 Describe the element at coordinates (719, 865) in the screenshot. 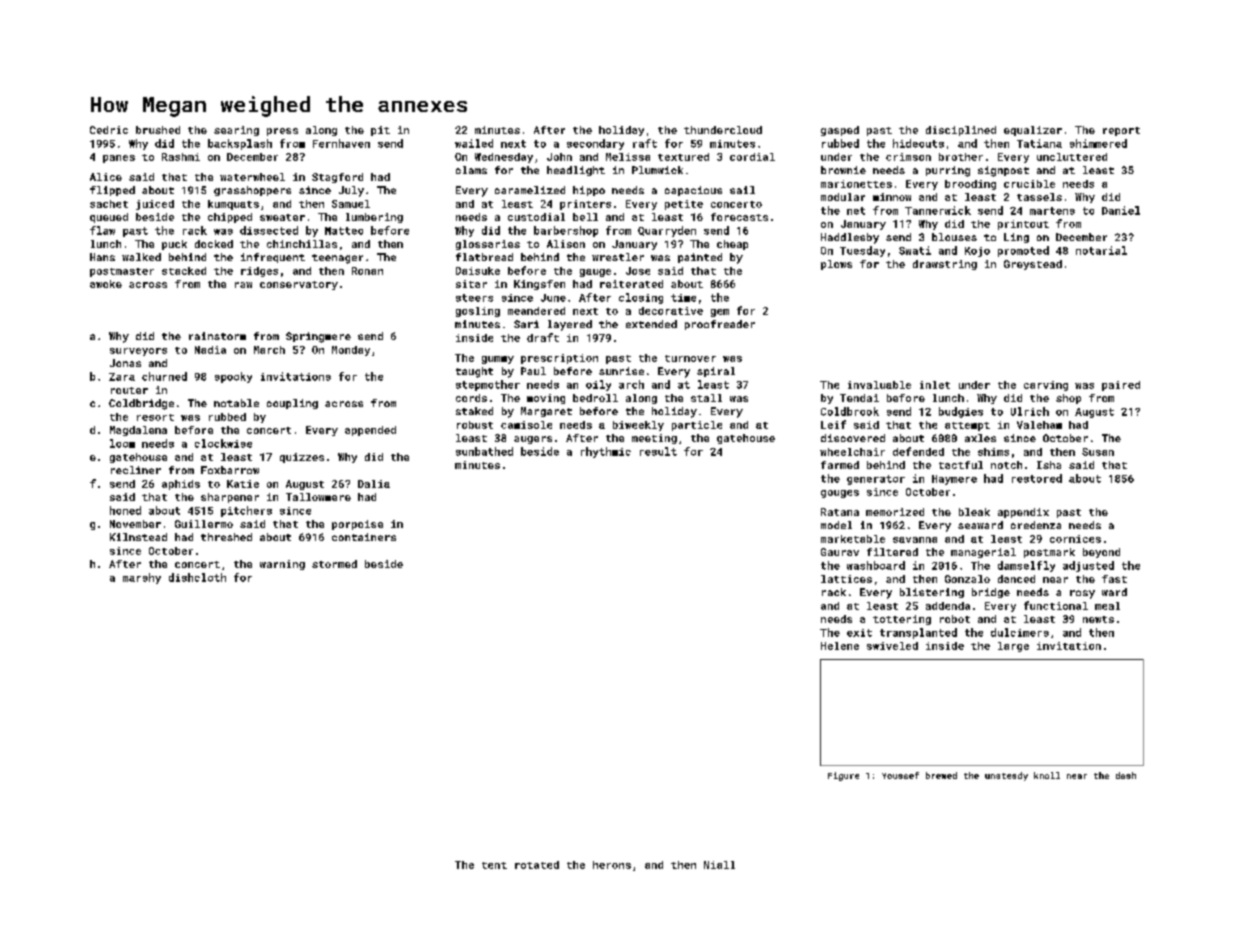

I see `Niall` at that location.
